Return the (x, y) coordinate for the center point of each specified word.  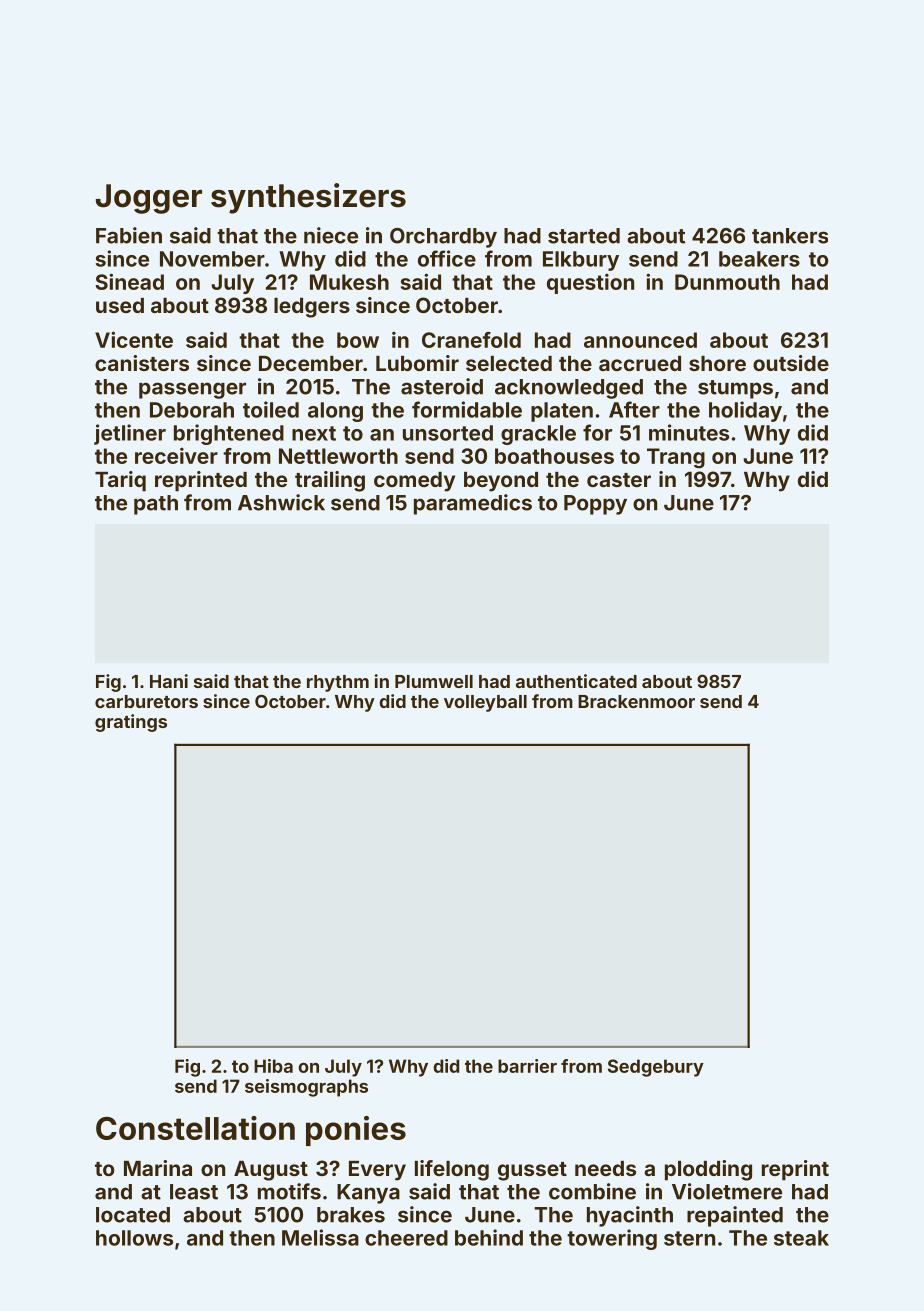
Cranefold (471, 340)
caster (619, 480)
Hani (169, 681)
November (212, 259)
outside (791, 363)
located (133, 1215)
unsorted (448, 433)
